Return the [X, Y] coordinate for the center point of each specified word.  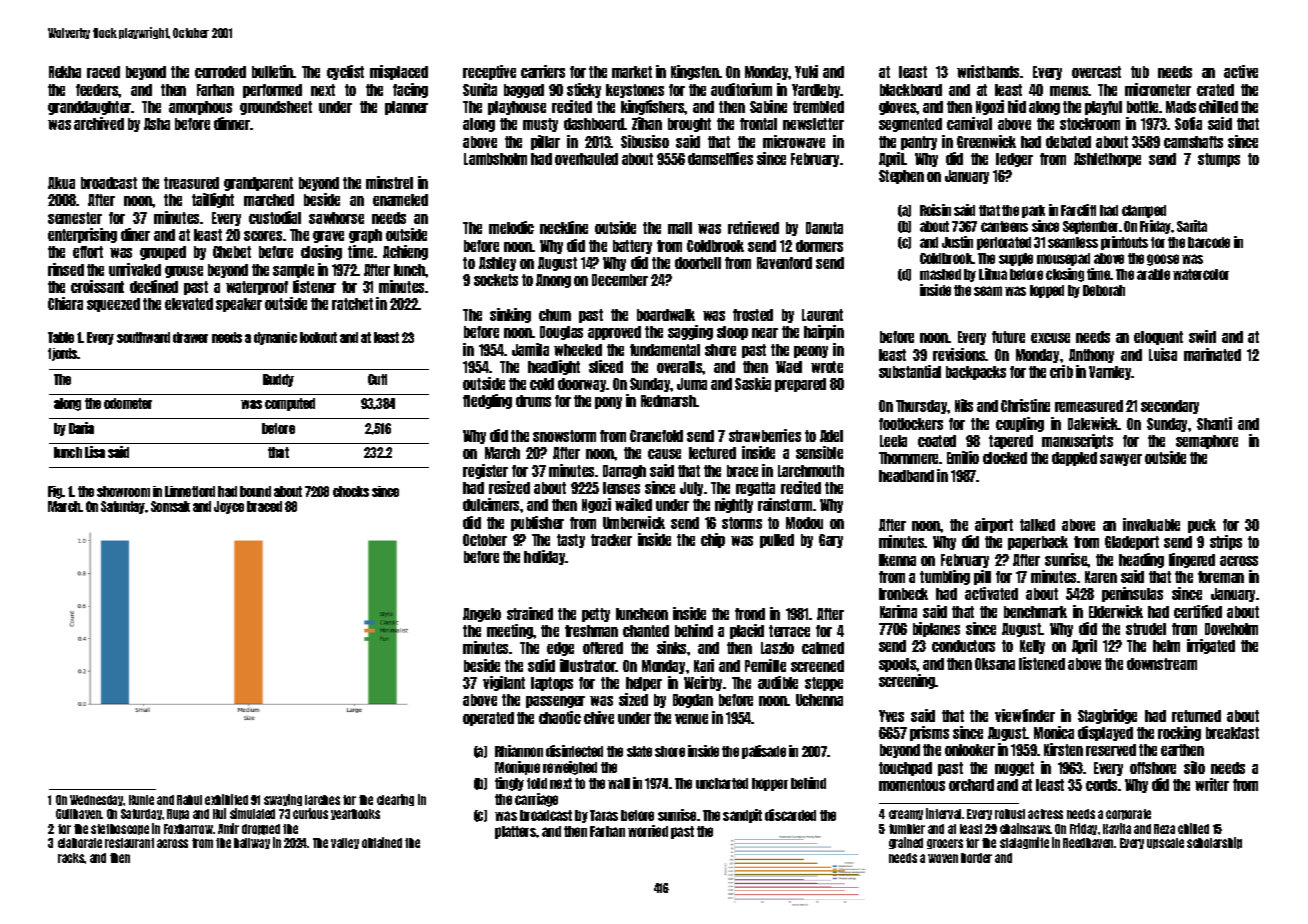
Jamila [530, 349]
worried [648, 831]
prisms [929, 733]
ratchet [352, 304]
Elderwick [1116, 611]
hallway [252, 843]
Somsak [170, 506]
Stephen [901, 177]
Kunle [141, 800]
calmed [823, 648]
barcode [1209, 242]
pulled [777, 541]
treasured [191, 183]
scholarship [1214, 843]
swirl [1202, 336]
